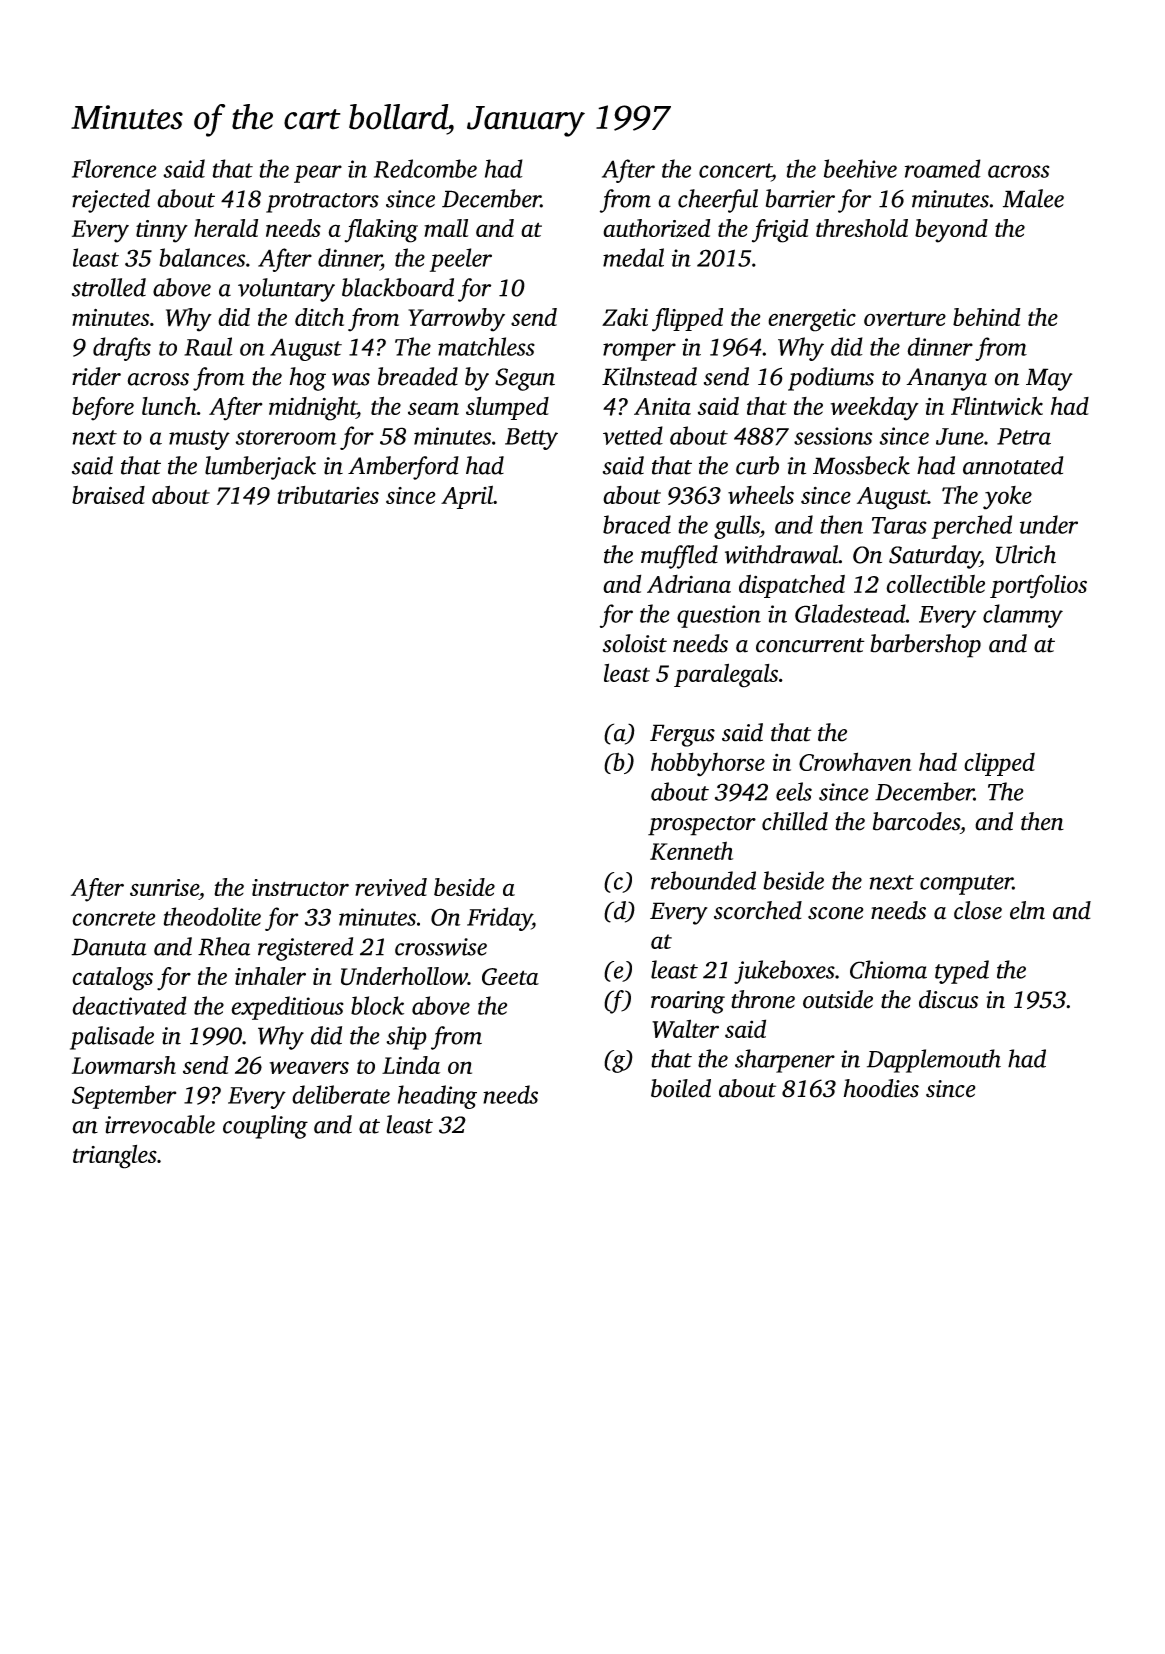 Image resolution: width=1165 pixels, height=1654 pixels. I want to click on braised, so click(108, 495).
